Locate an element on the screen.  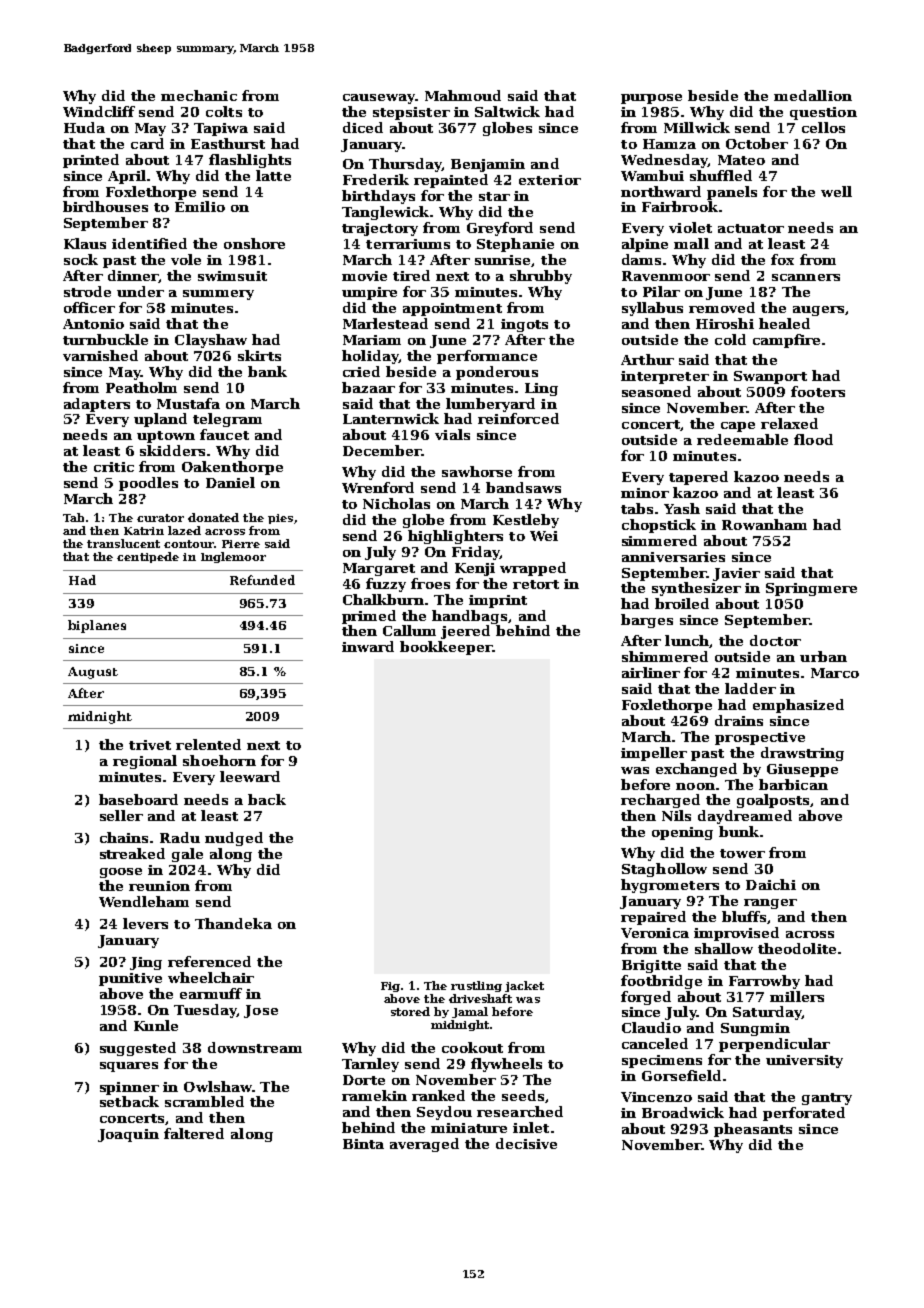
trivet is located at coordinates (150, 745).
